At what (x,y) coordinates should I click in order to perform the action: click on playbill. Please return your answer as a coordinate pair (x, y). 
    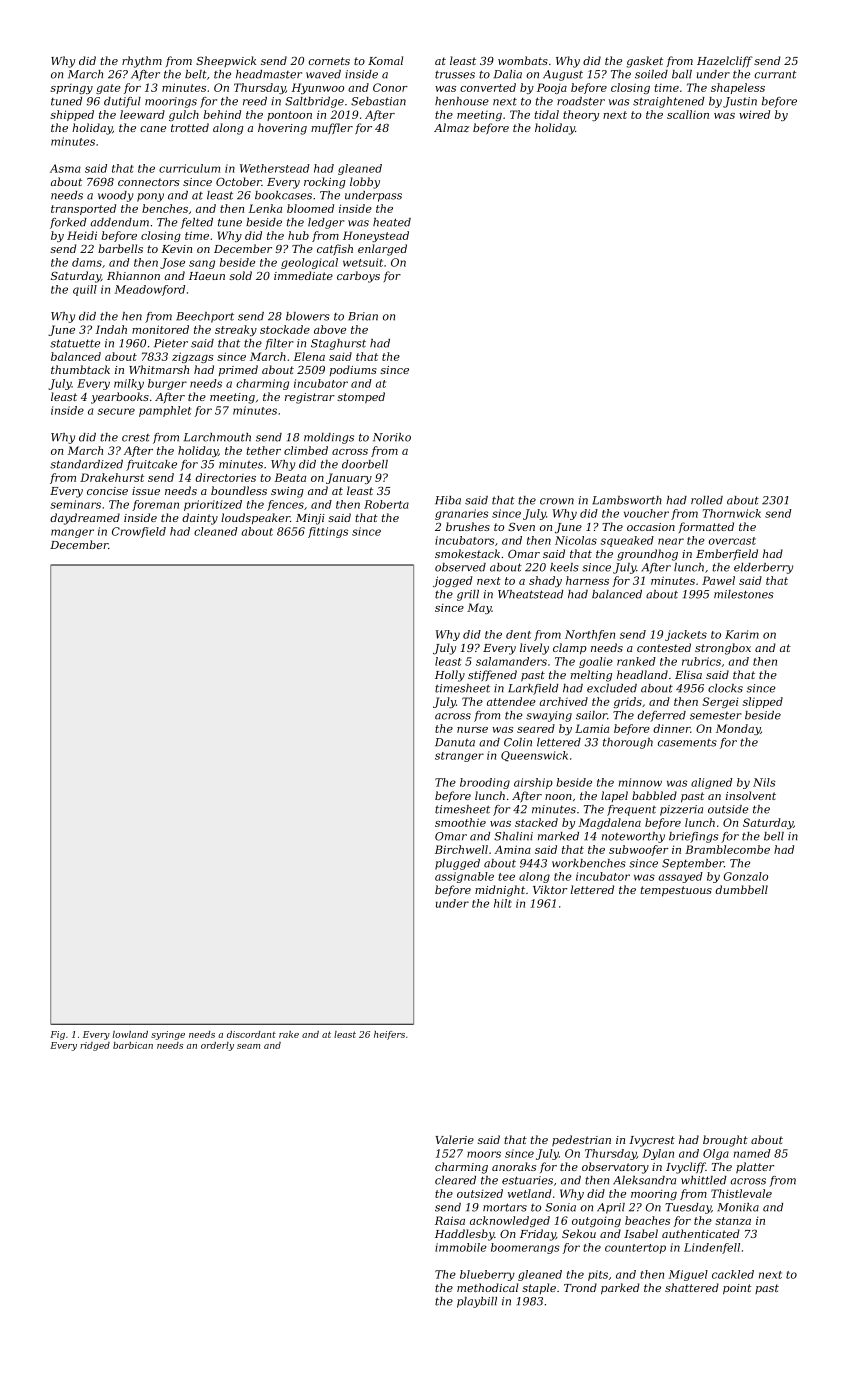
    Looking at the image, I should click on (477, 1302).
